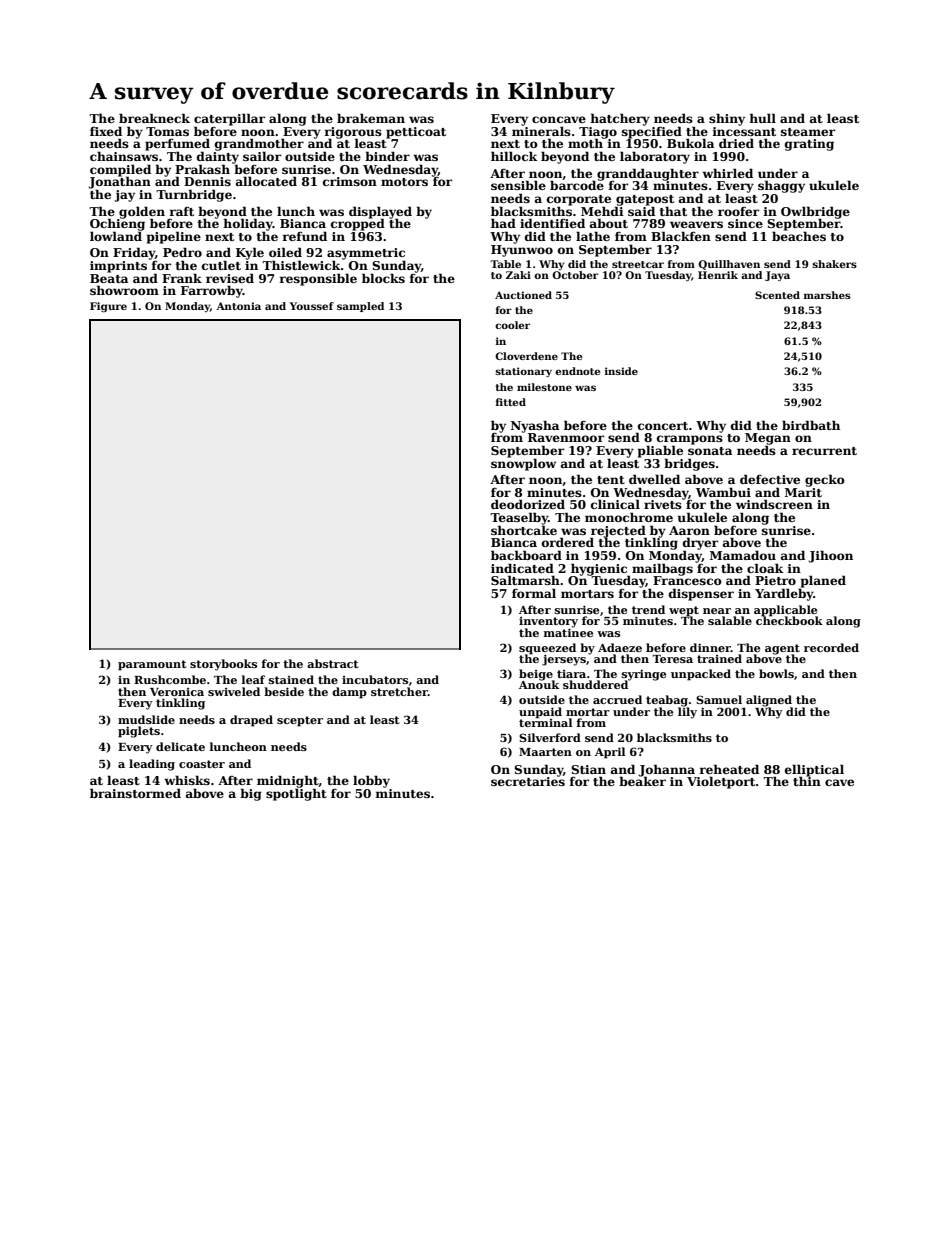  What do you see at coordinates (371, 118) in the screenshot?
I see `brakeman` at bounding box center [371, 118].
